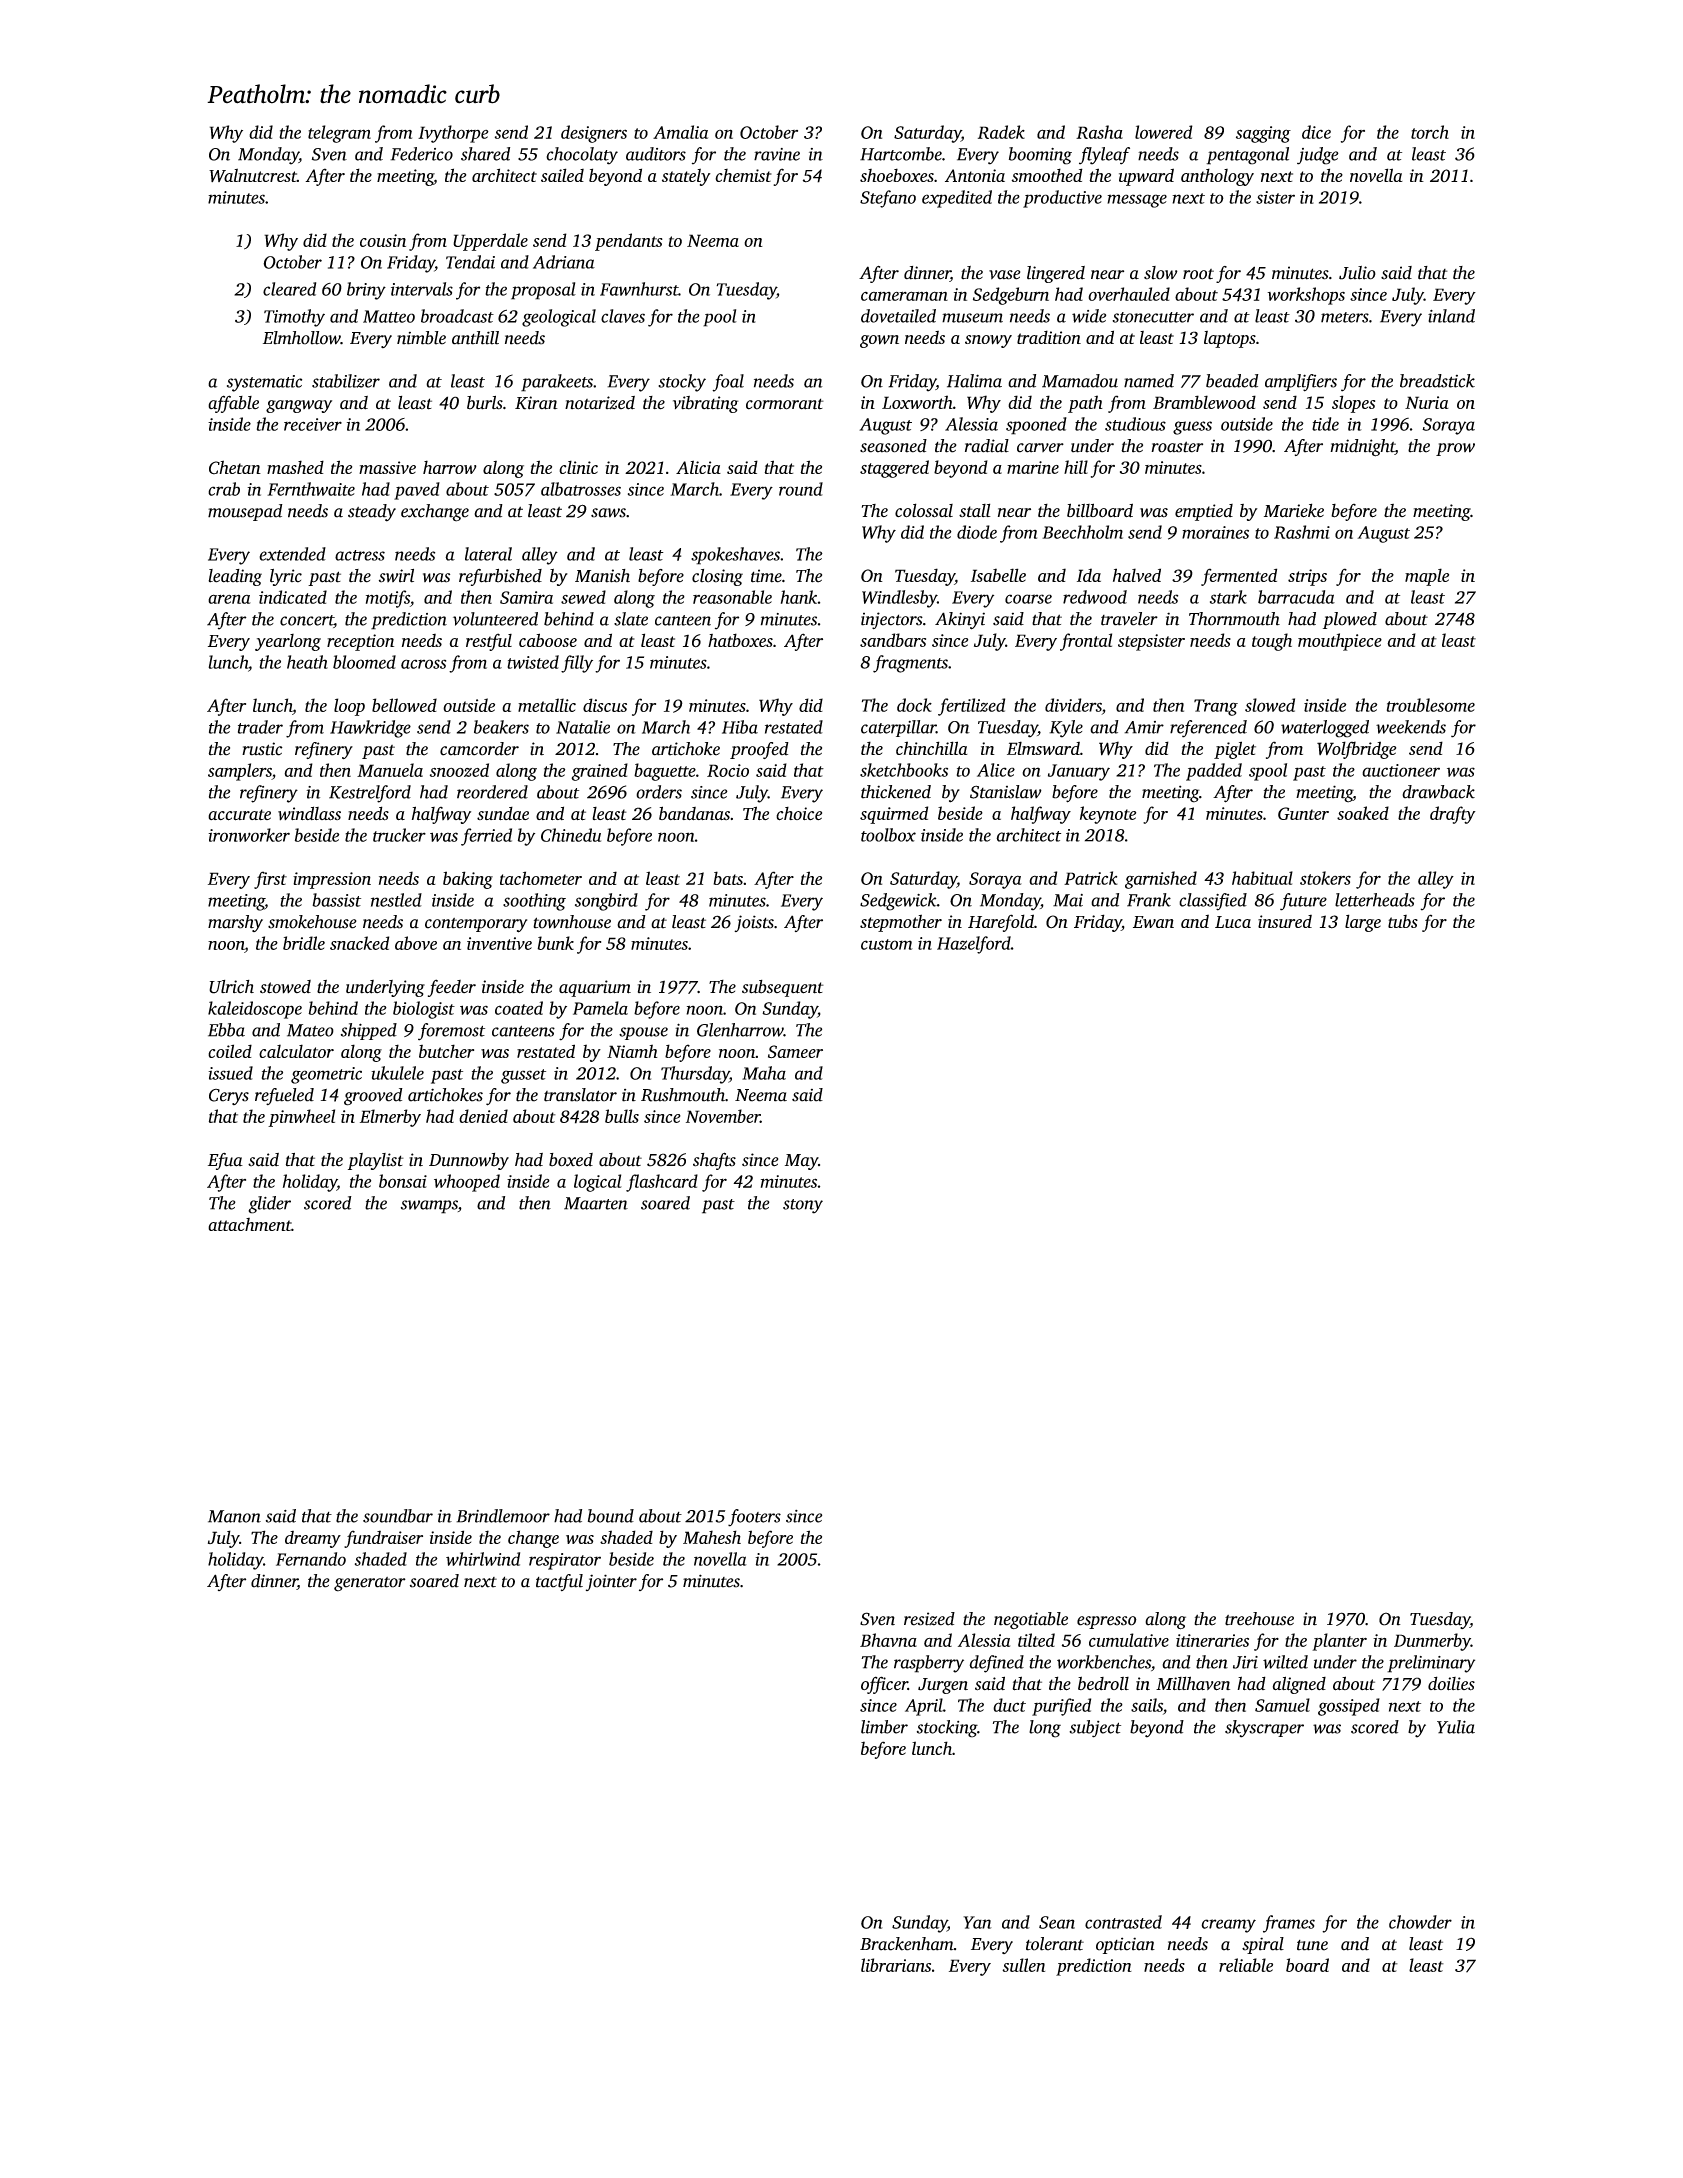 The height and width of the page is (2178, 1683). What do you see at coordinates (975, 510) in the page?
I see `stall` at bounding box center [975, 510].
